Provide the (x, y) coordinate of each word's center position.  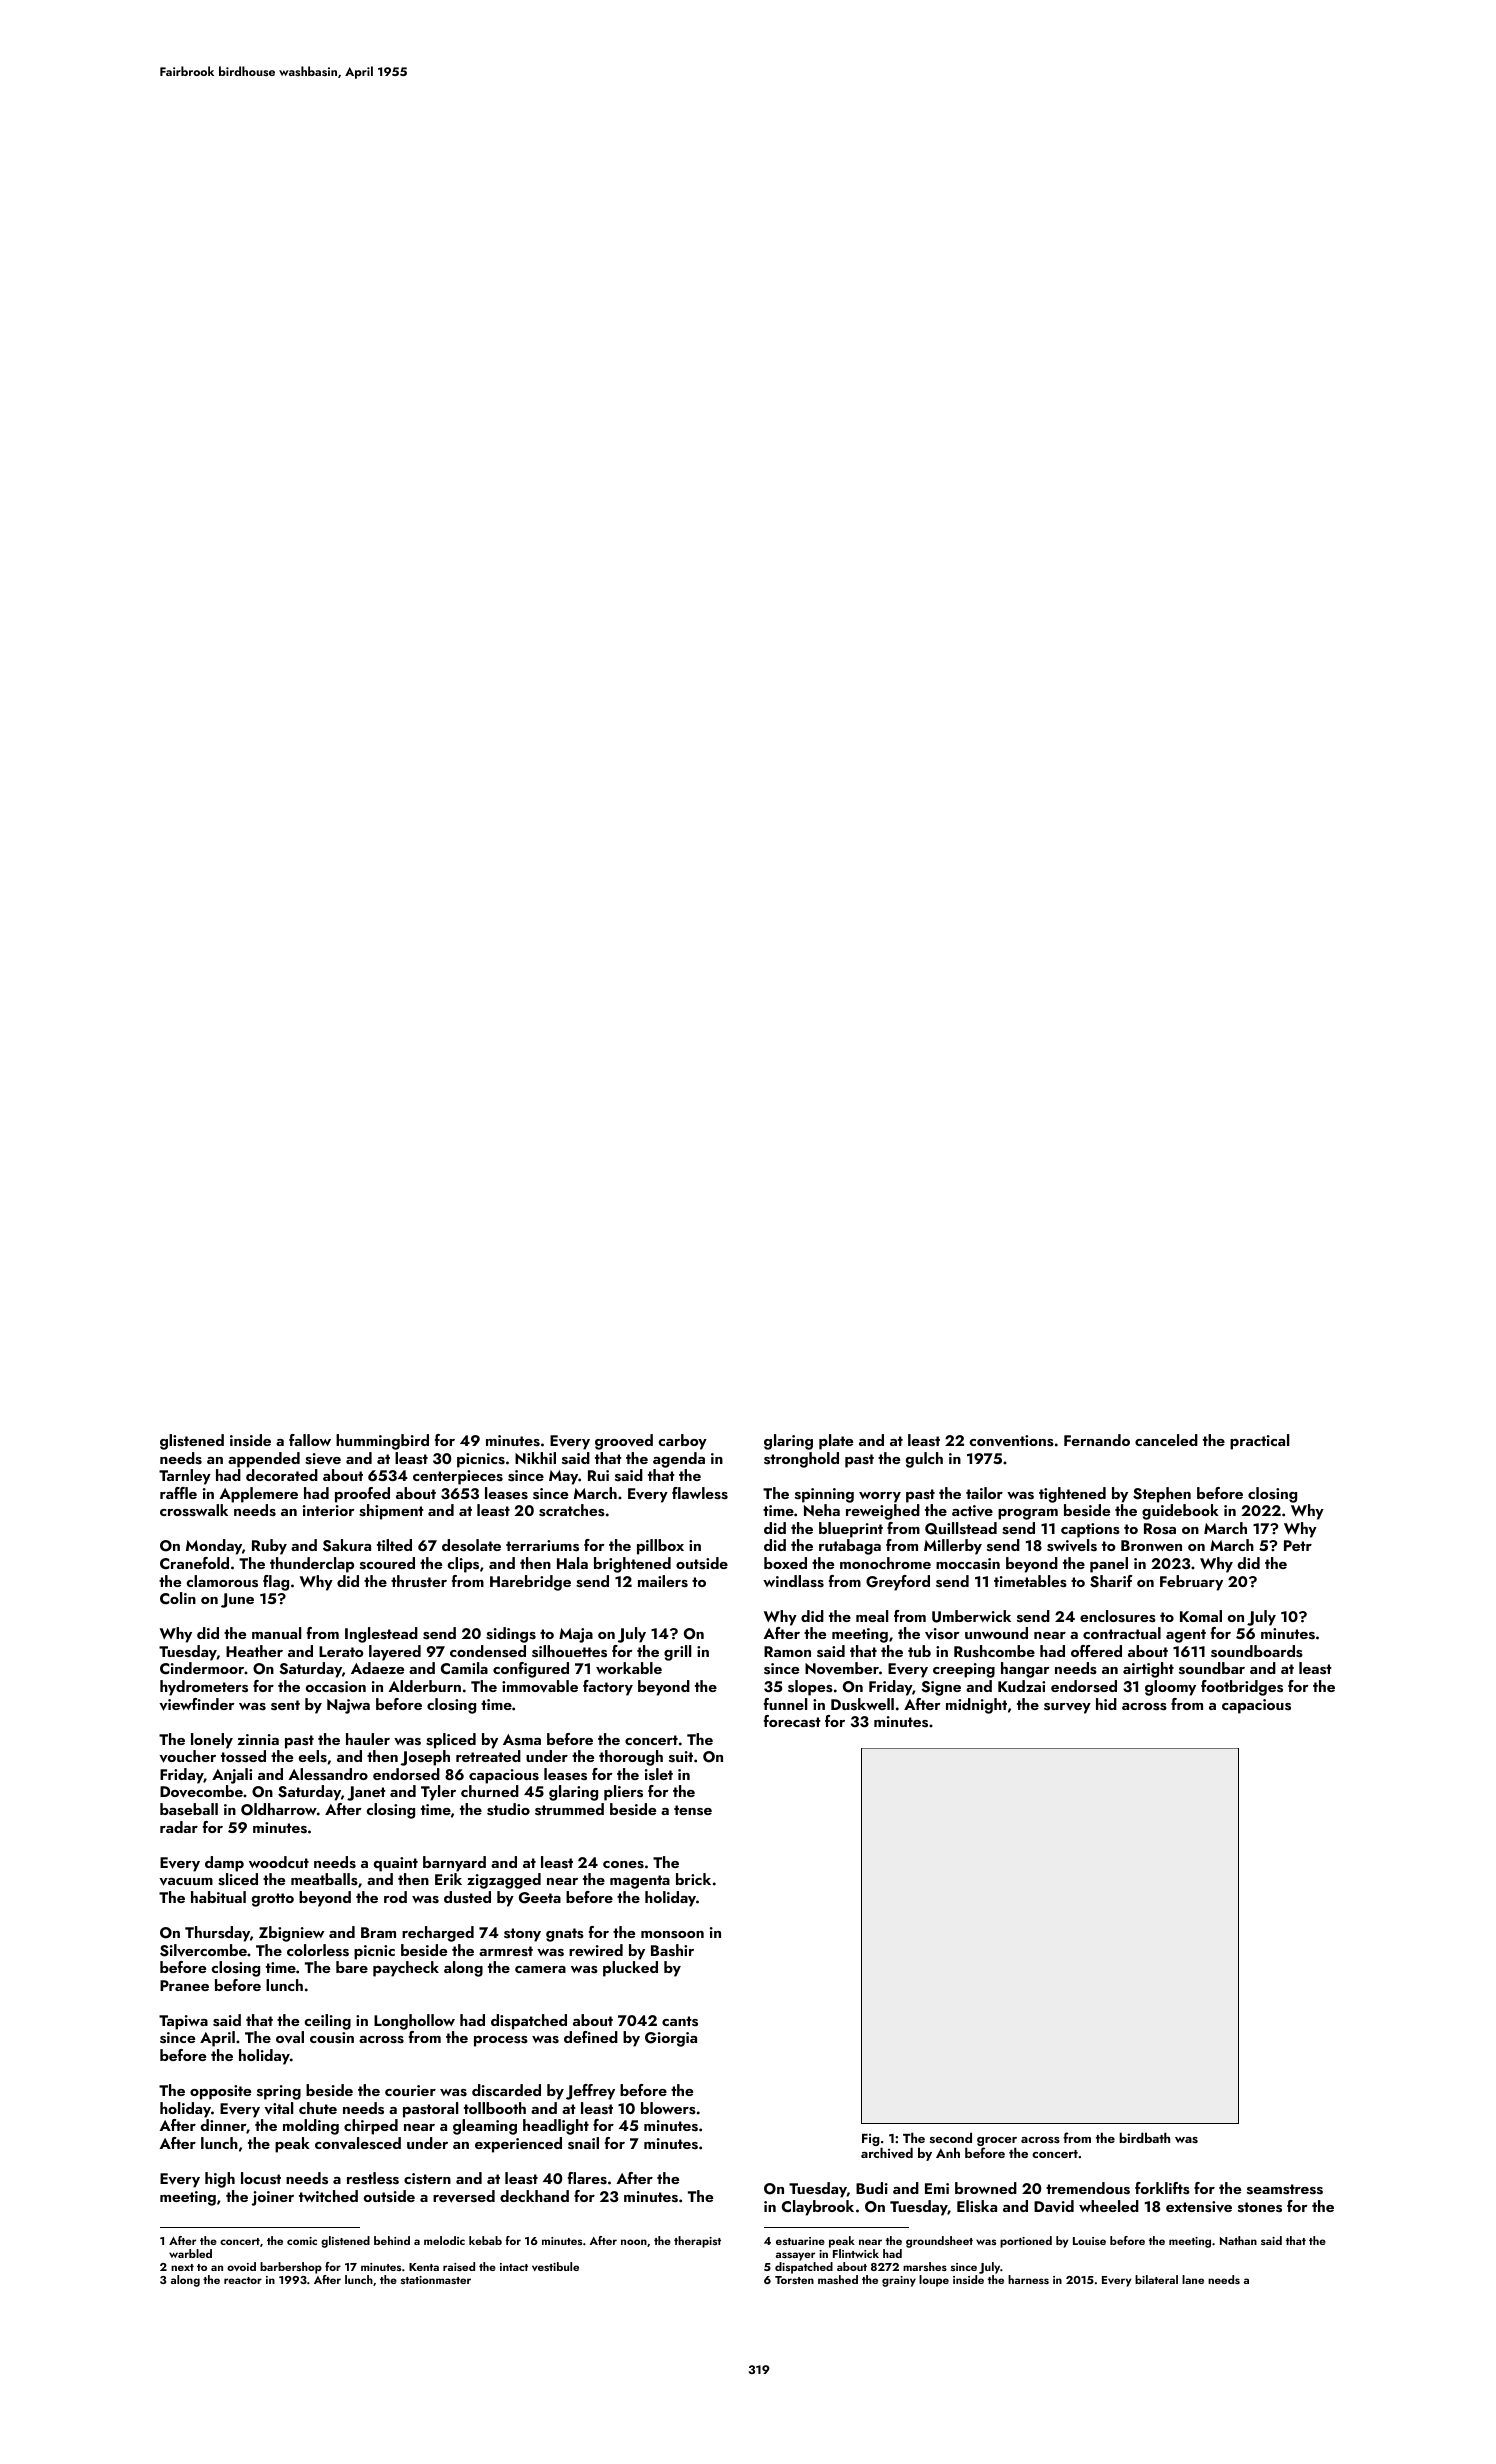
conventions (1011, 1441)
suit (681, 1757)
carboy (682, 1442)
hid (1106, 1704)
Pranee (184, 1985)
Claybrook (818, 2208)
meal (872, 1616)
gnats (565, 1935)
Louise (1089, 2241)
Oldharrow (279, 1809)
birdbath (1145, 2137)
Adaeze (377, 1668)
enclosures (1118, 1616)
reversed (464, 2196)
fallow (310, 1440)
